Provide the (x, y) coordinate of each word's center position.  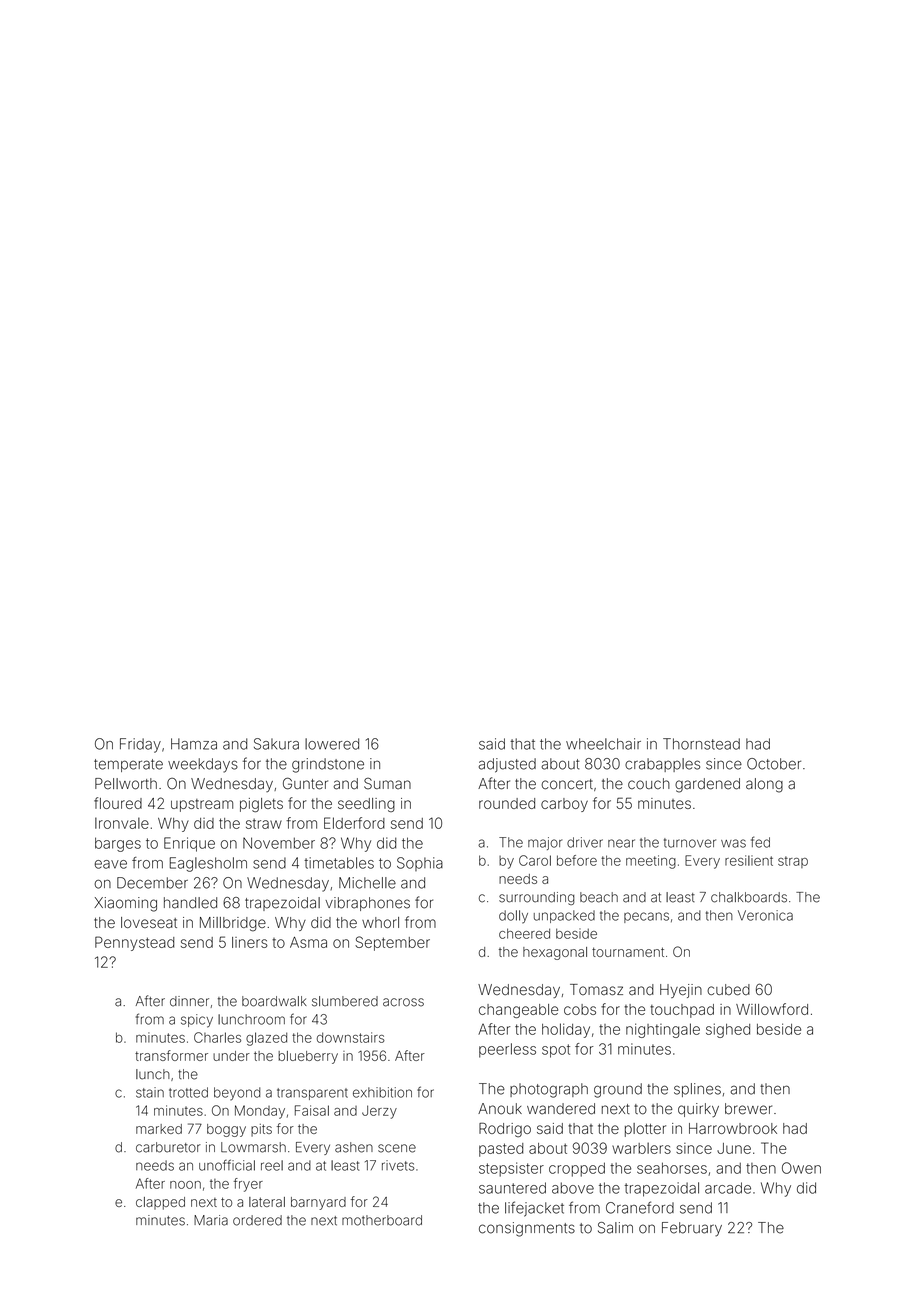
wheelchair (603, 744)
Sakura (276, 744)
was (733, 843)
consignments (527, 1229)
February (692, 1229)
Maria (211, 1220)
